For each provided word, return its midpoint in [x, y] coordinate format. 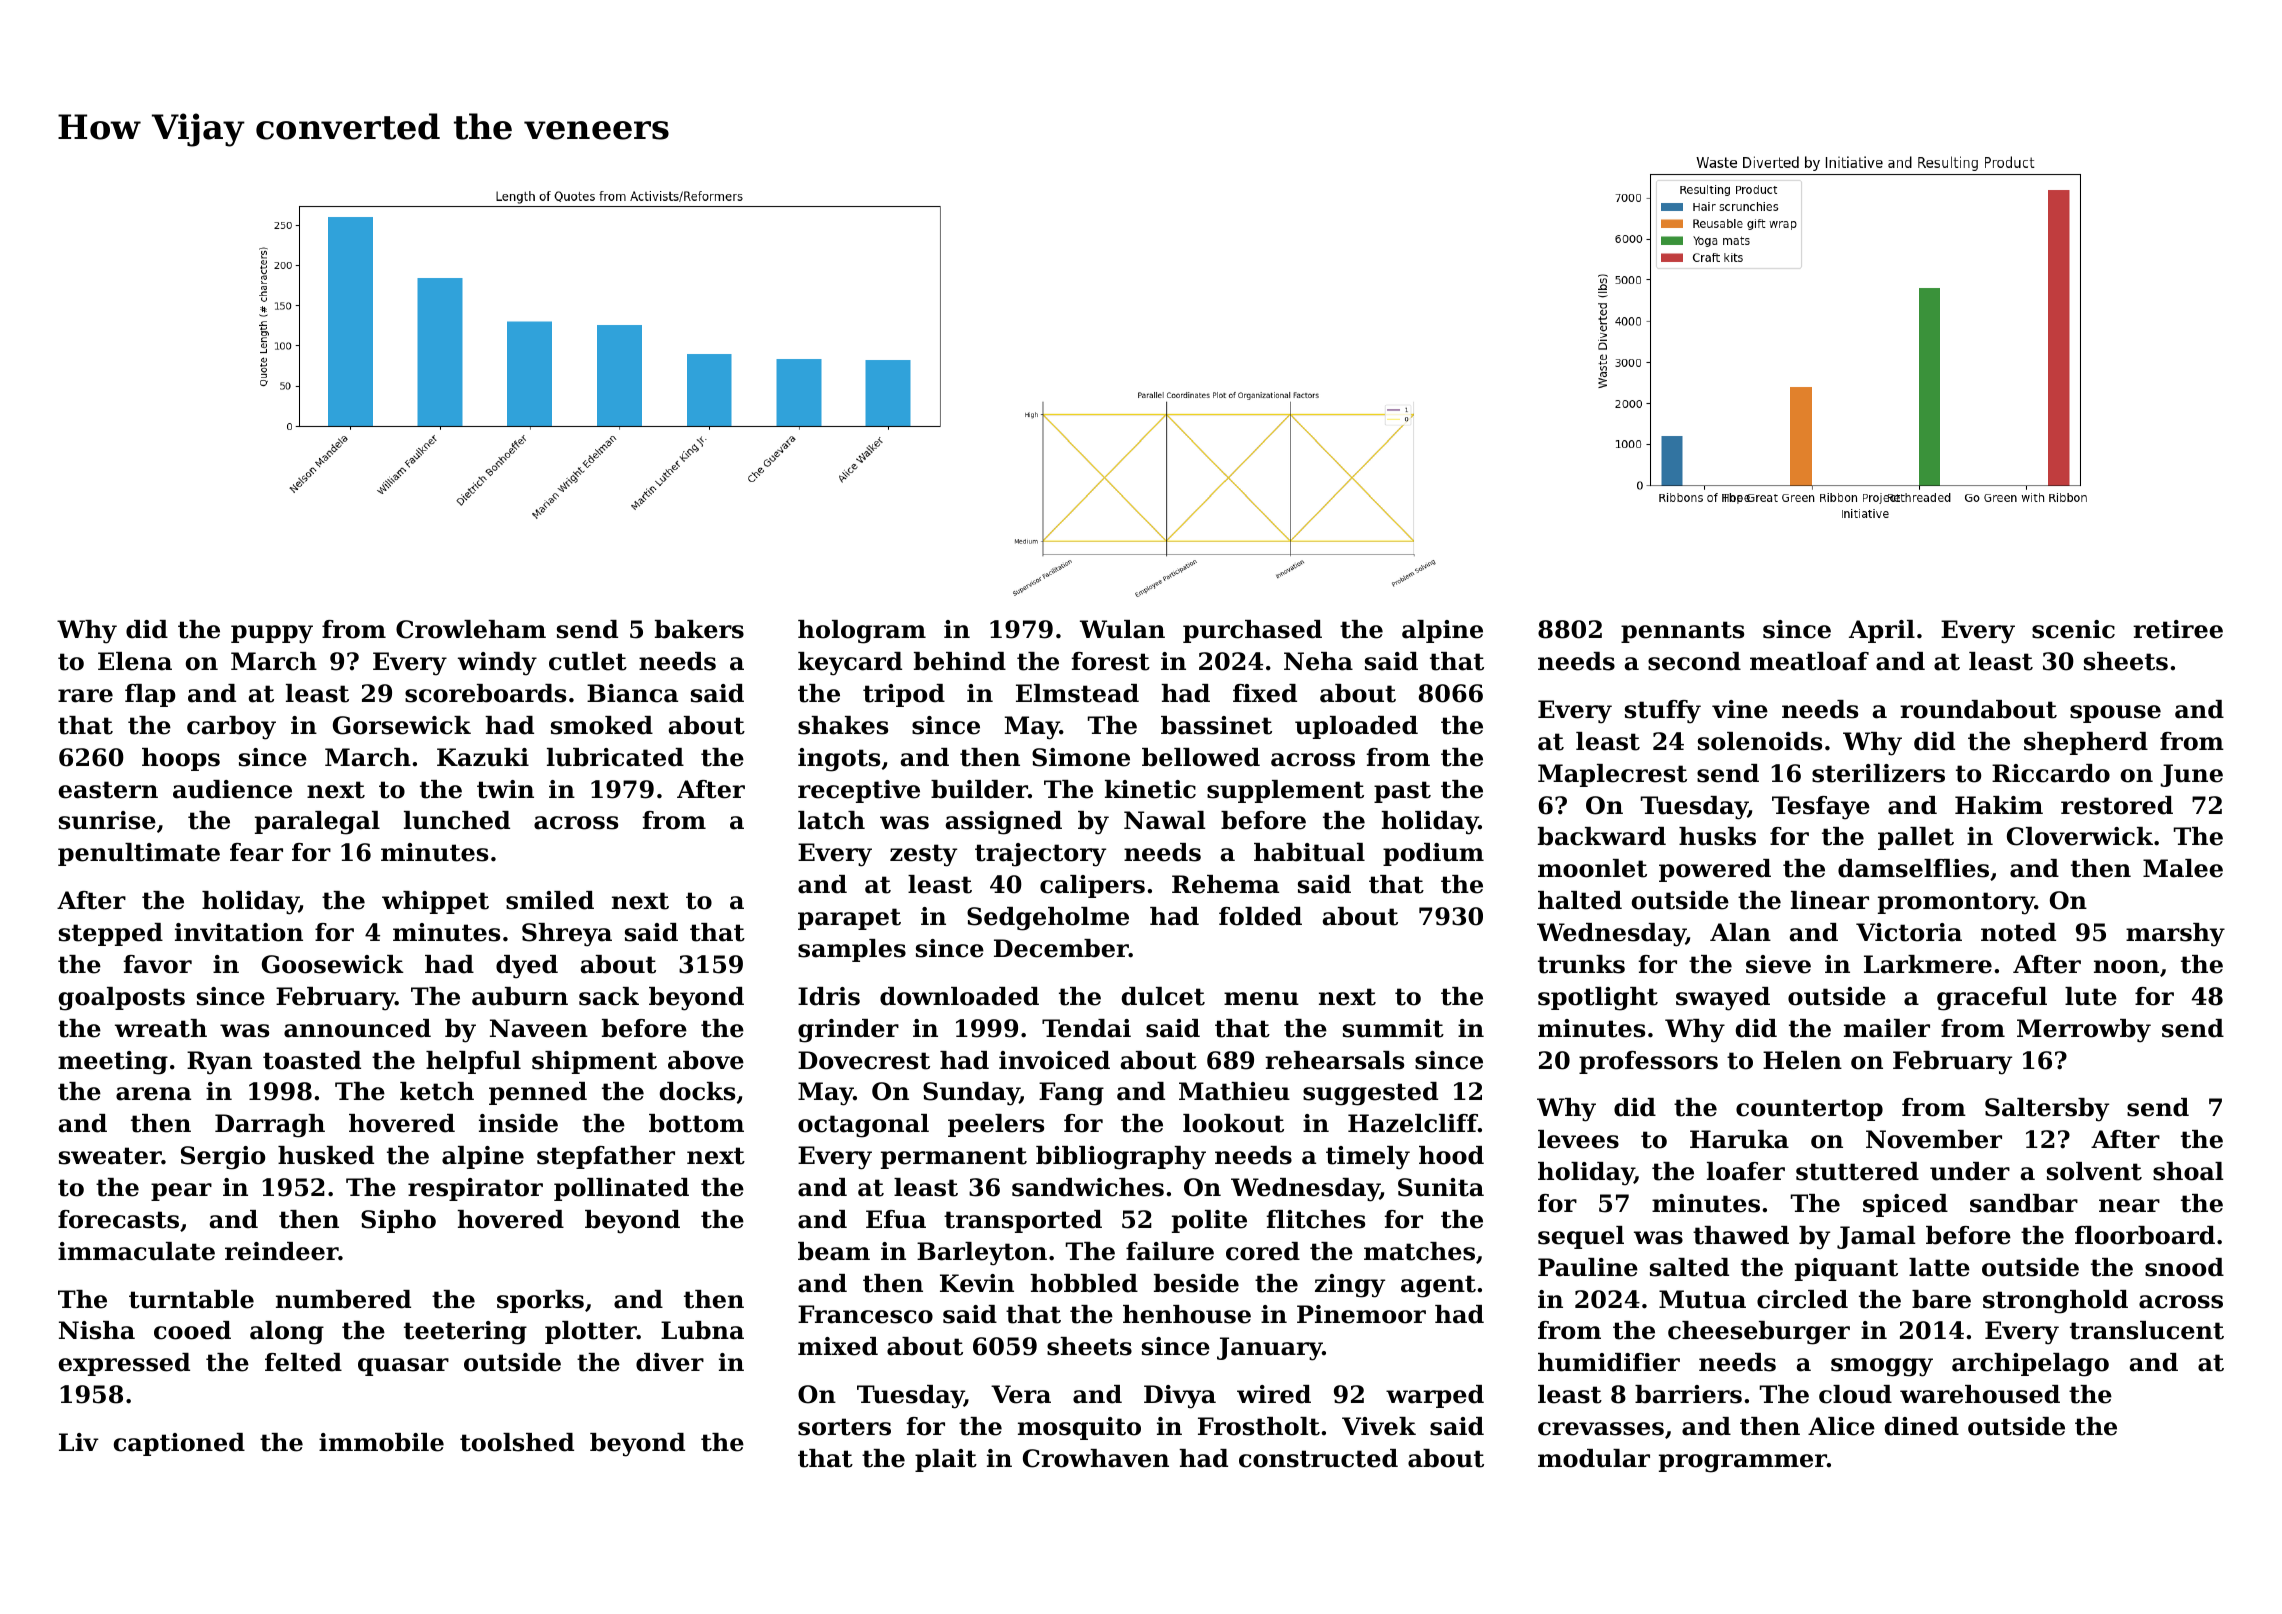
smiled [550, 900]
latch [831, 820]
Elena [135, 661]
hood [1451, 1155]
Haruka [1739, 1139]
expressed [124, 1364]
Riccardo [2051, 773]
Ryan [219, 1063]
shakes [843, 725]
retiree [2178, 629]
